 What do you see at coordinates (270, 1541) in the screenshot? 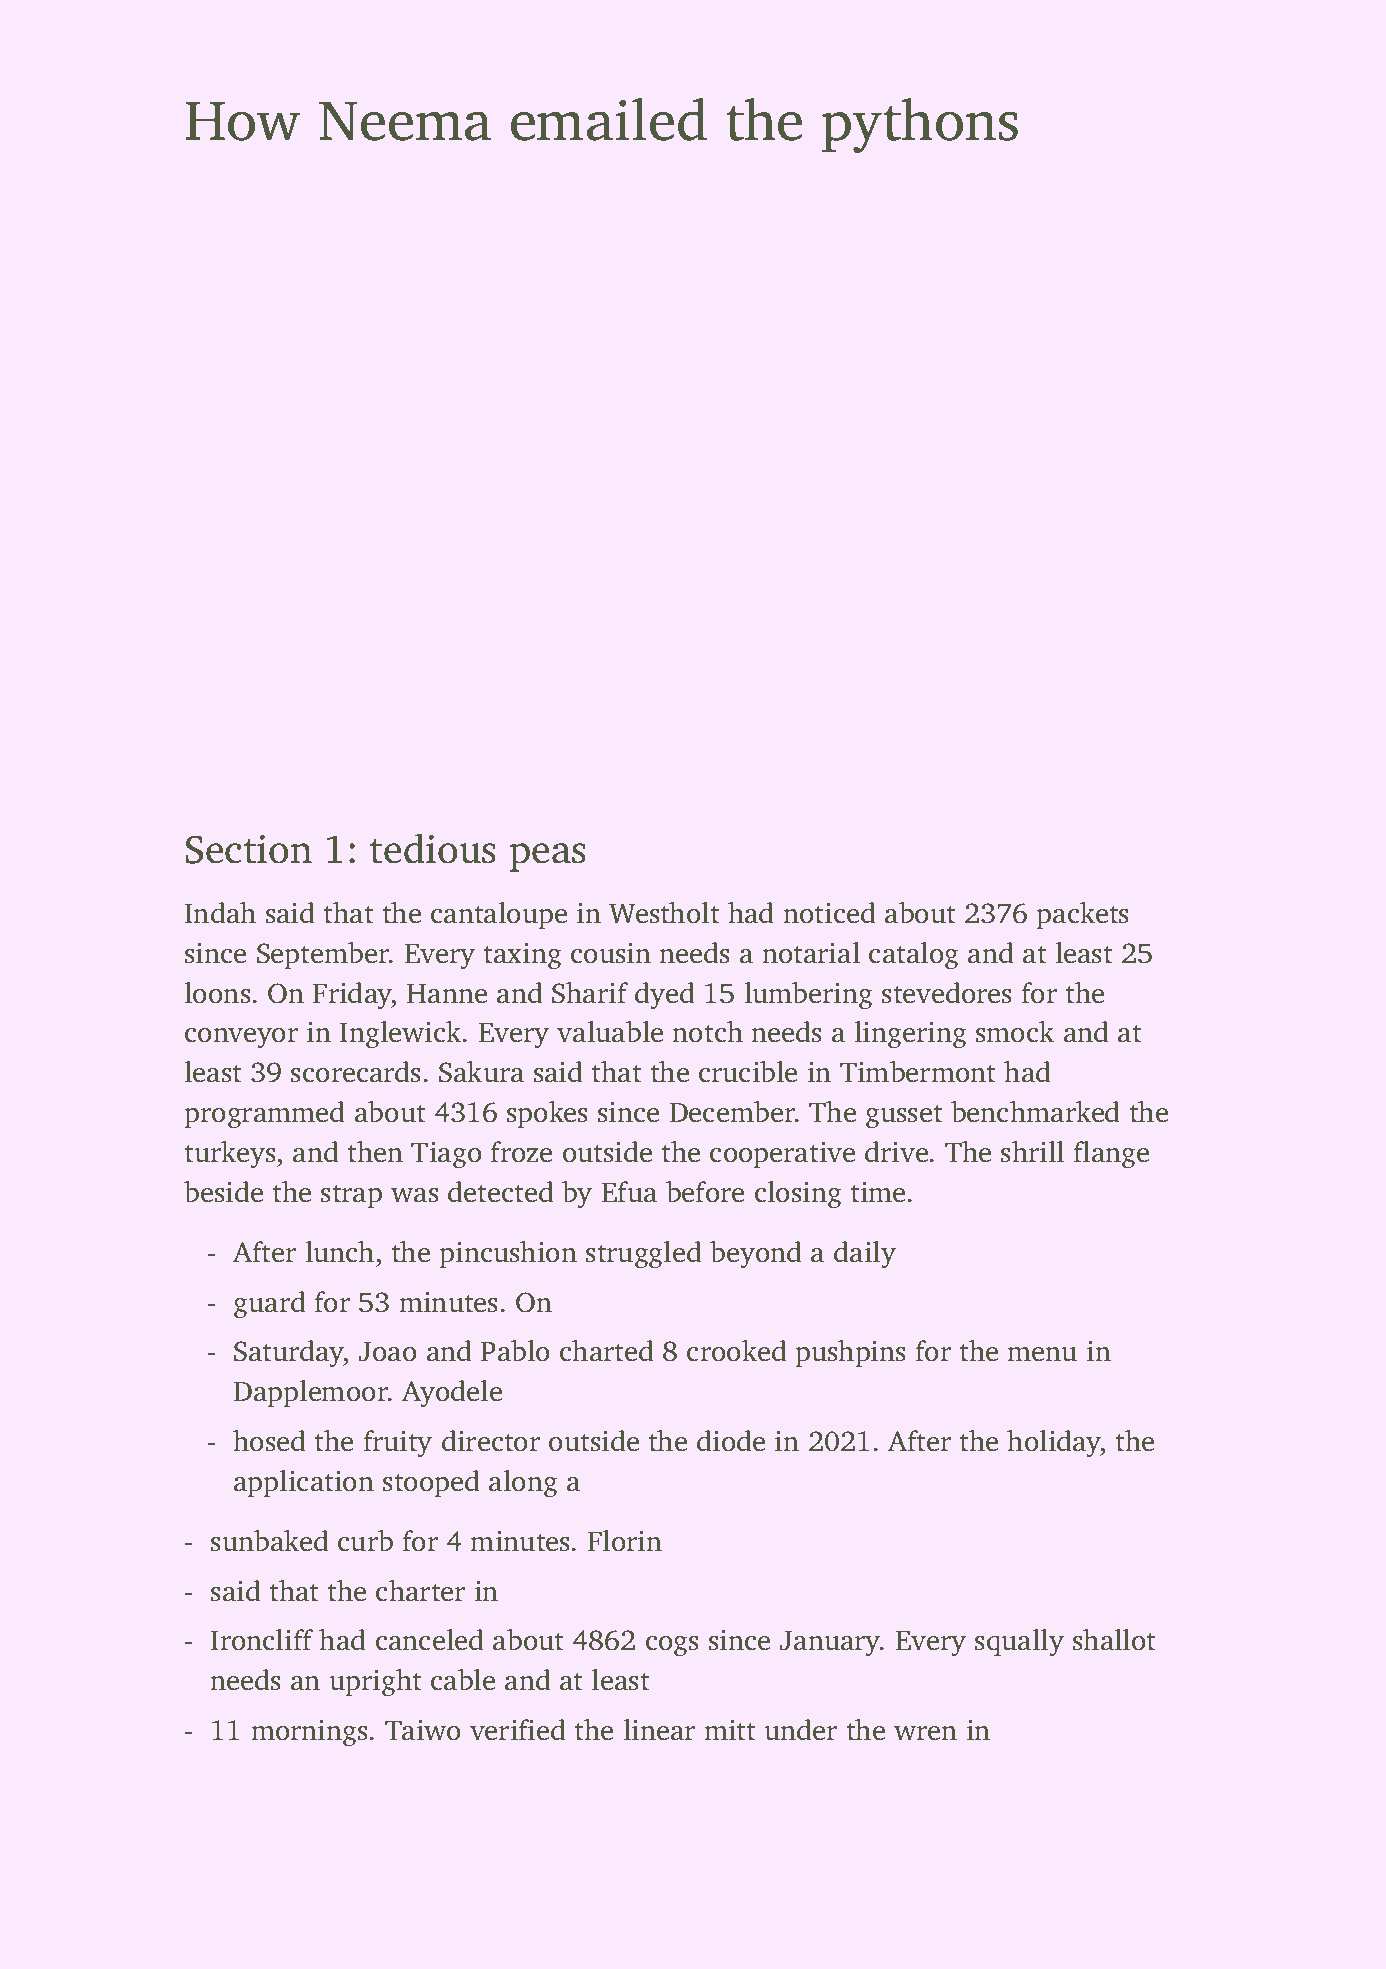
I see `sunbaked` at bounding box center [270, 1541].
